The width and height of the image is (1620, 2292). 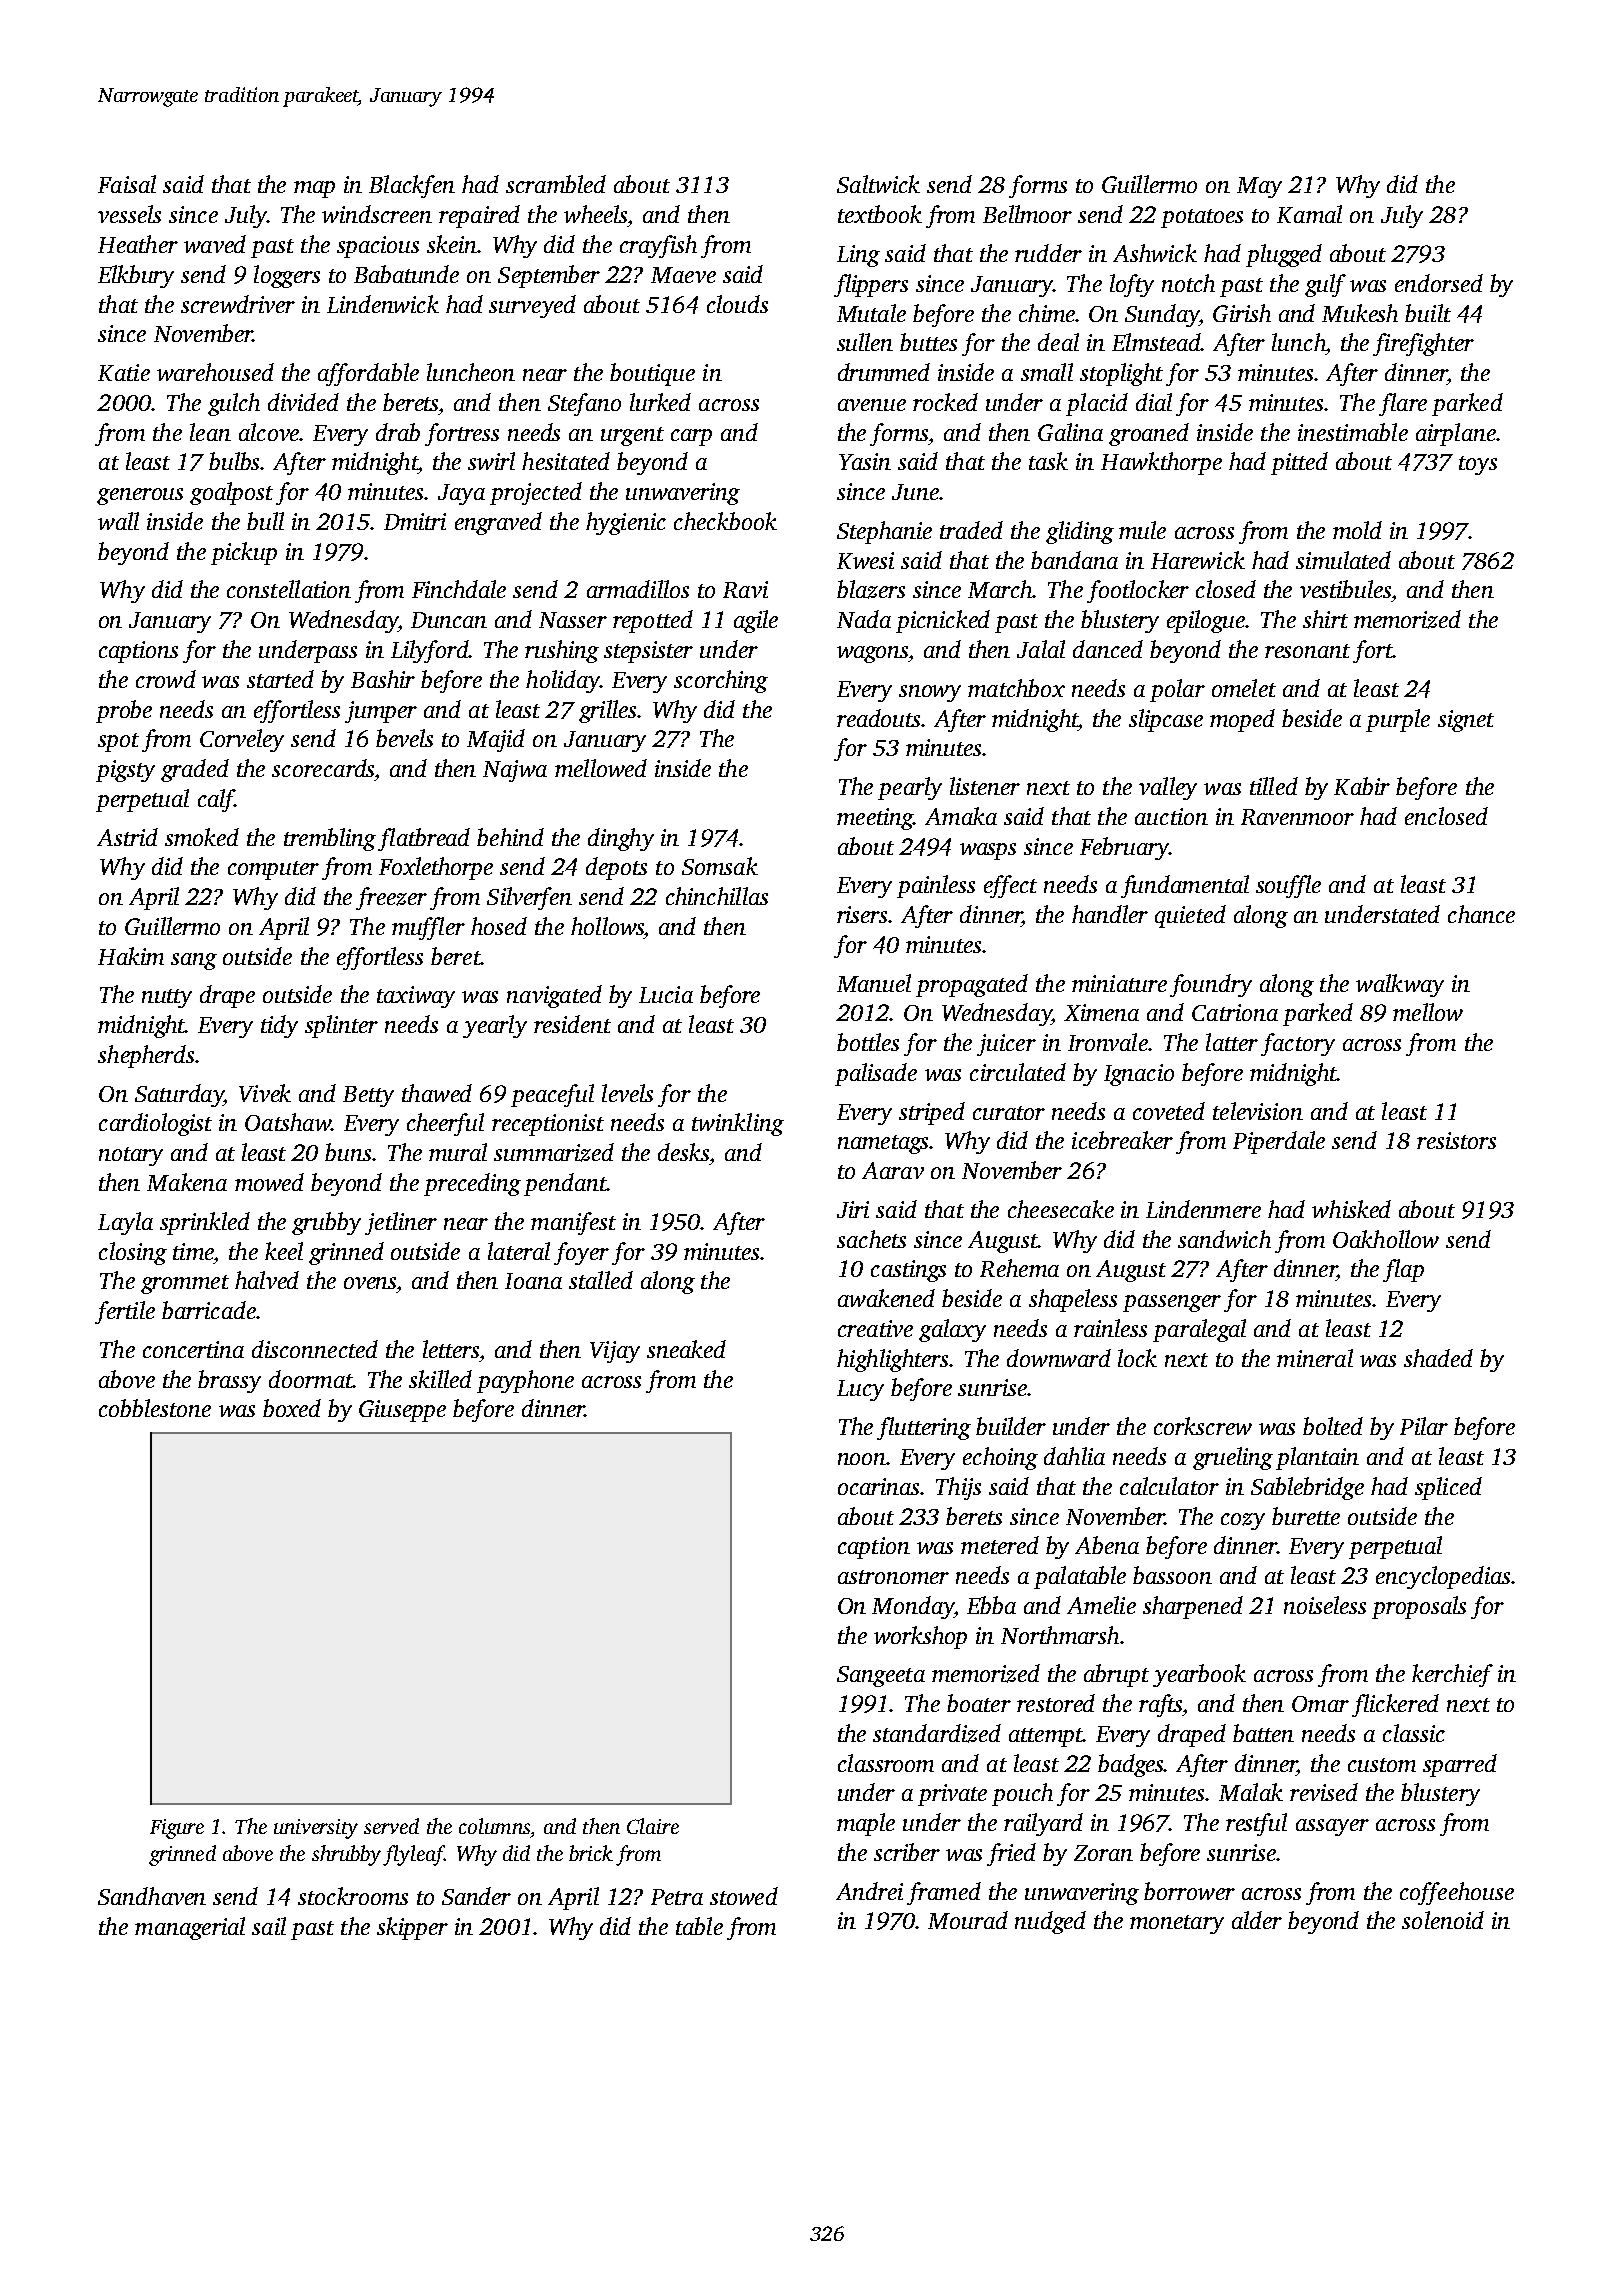 I want to click on gulch, so click(x=234, y=404).
